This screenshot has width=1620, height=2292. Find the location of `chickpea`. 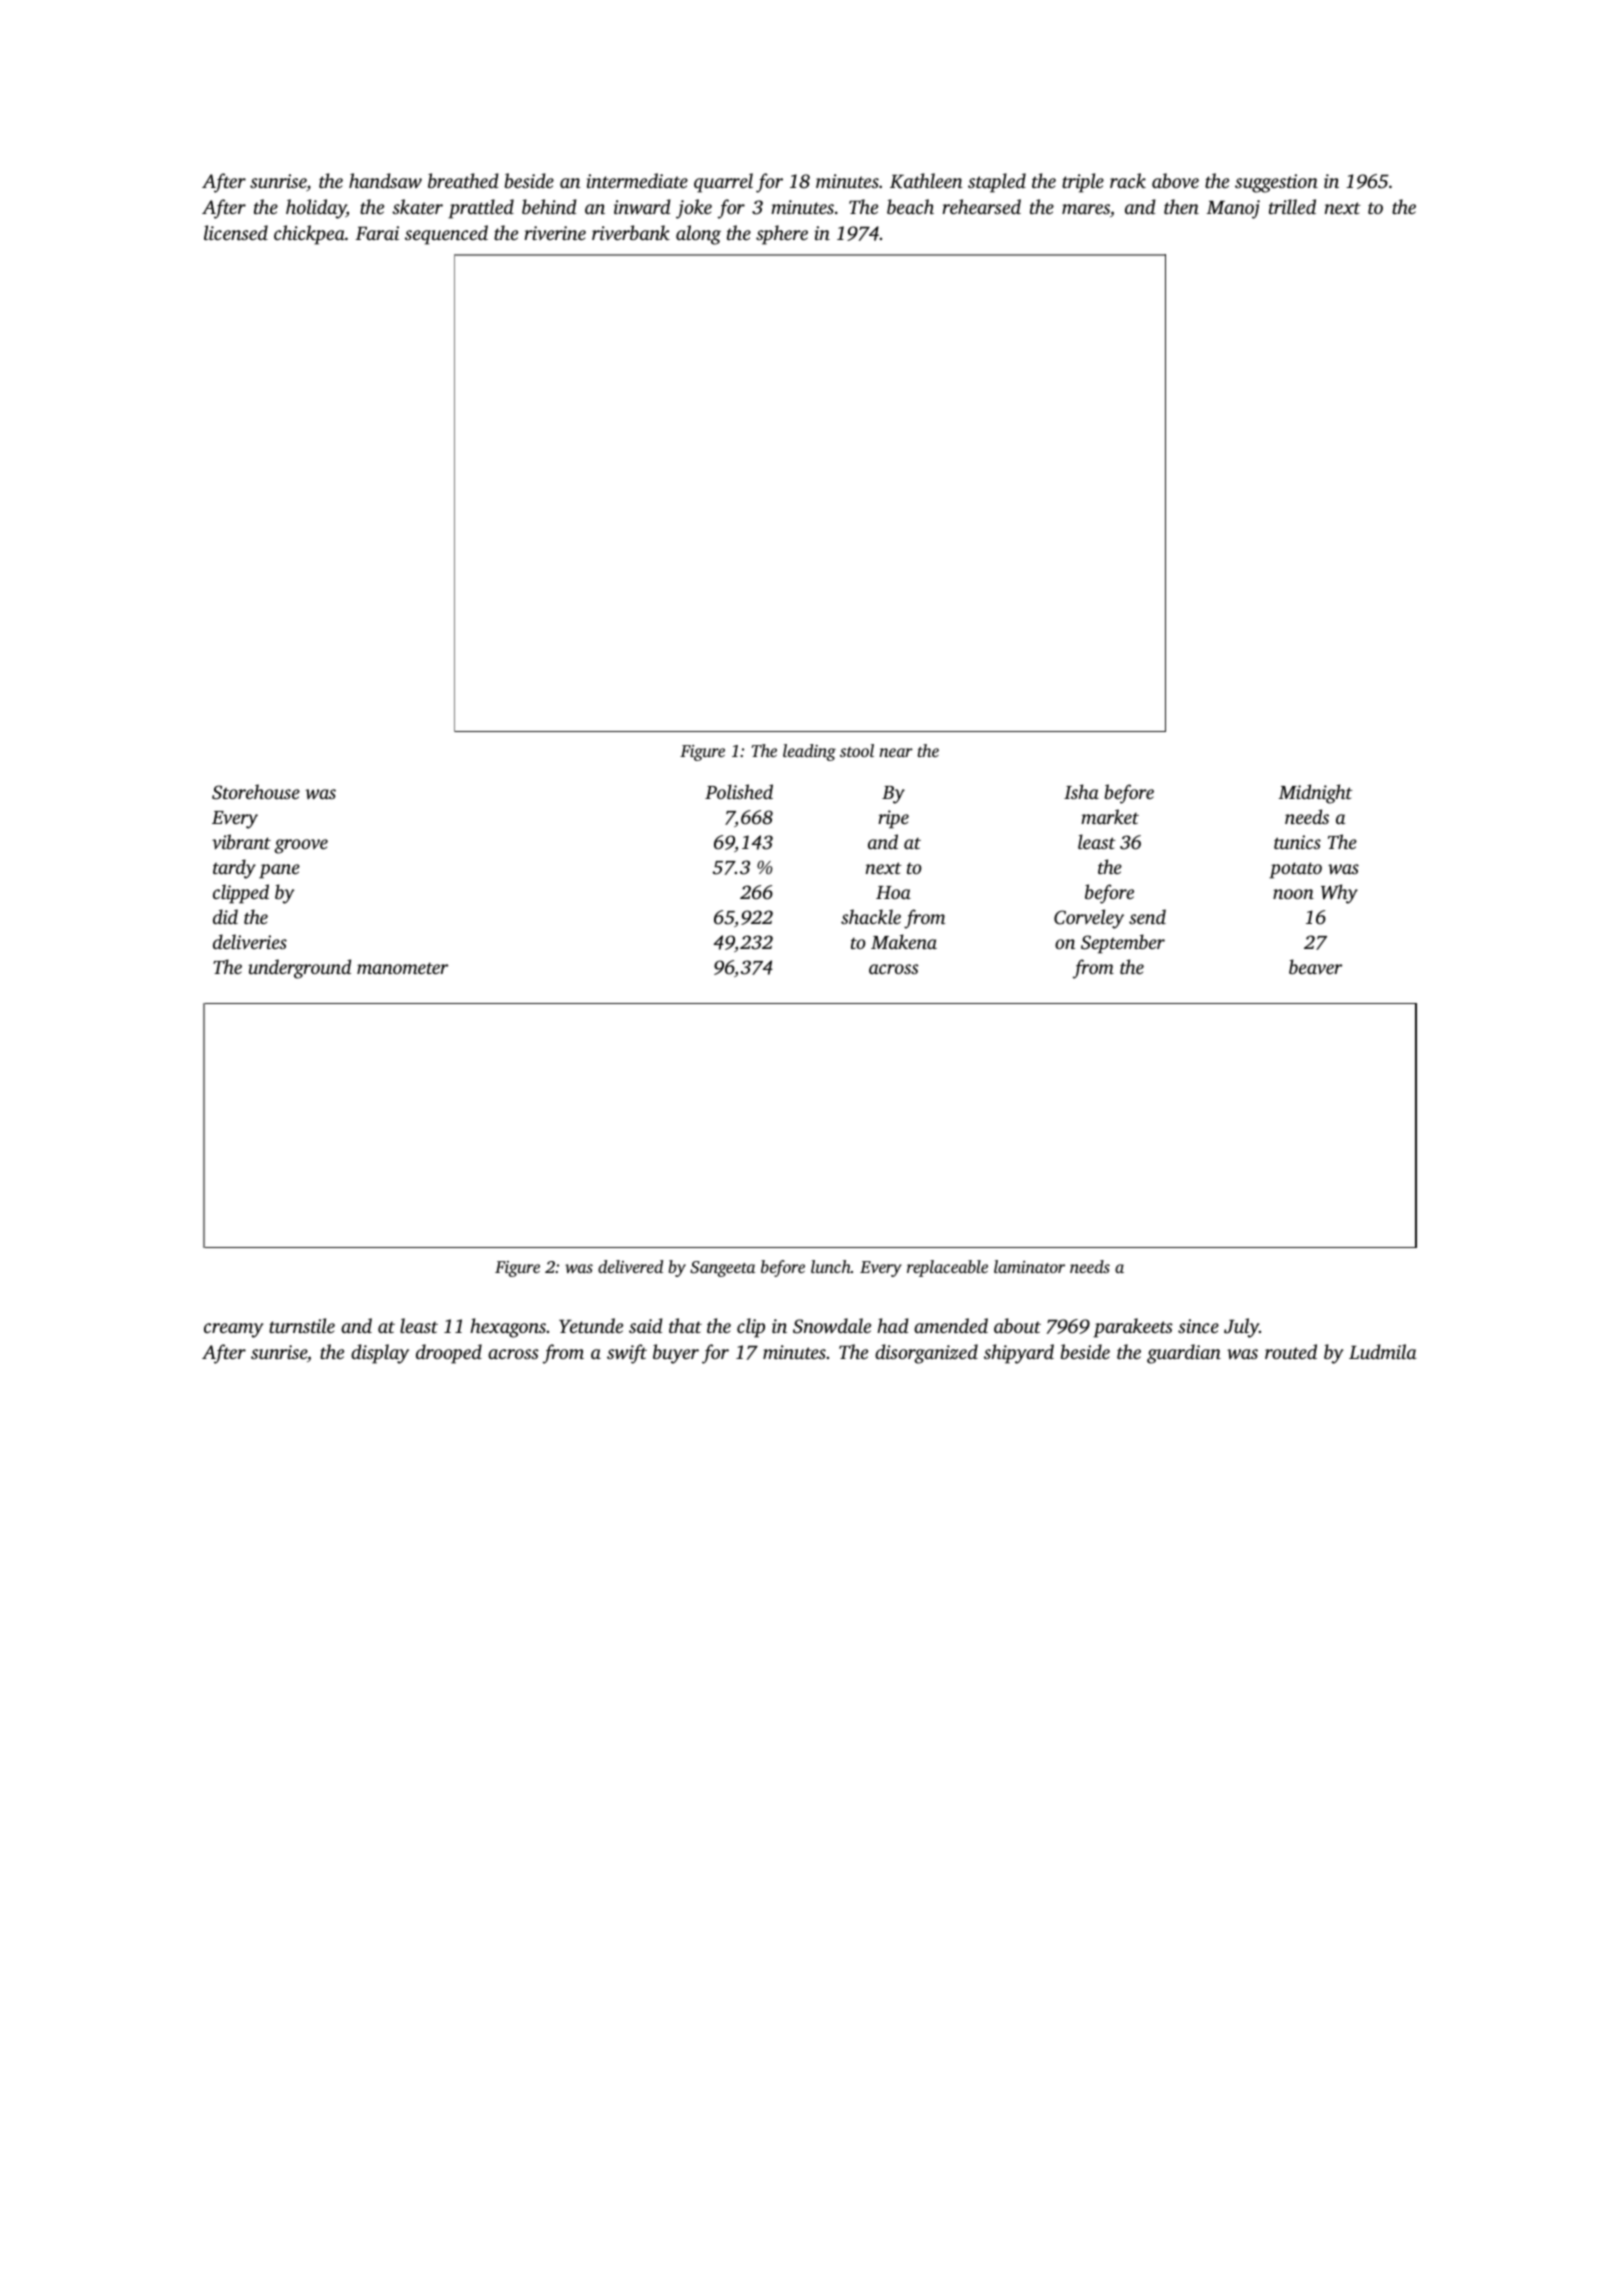

chickpea is located at coordinates (309, 235).
